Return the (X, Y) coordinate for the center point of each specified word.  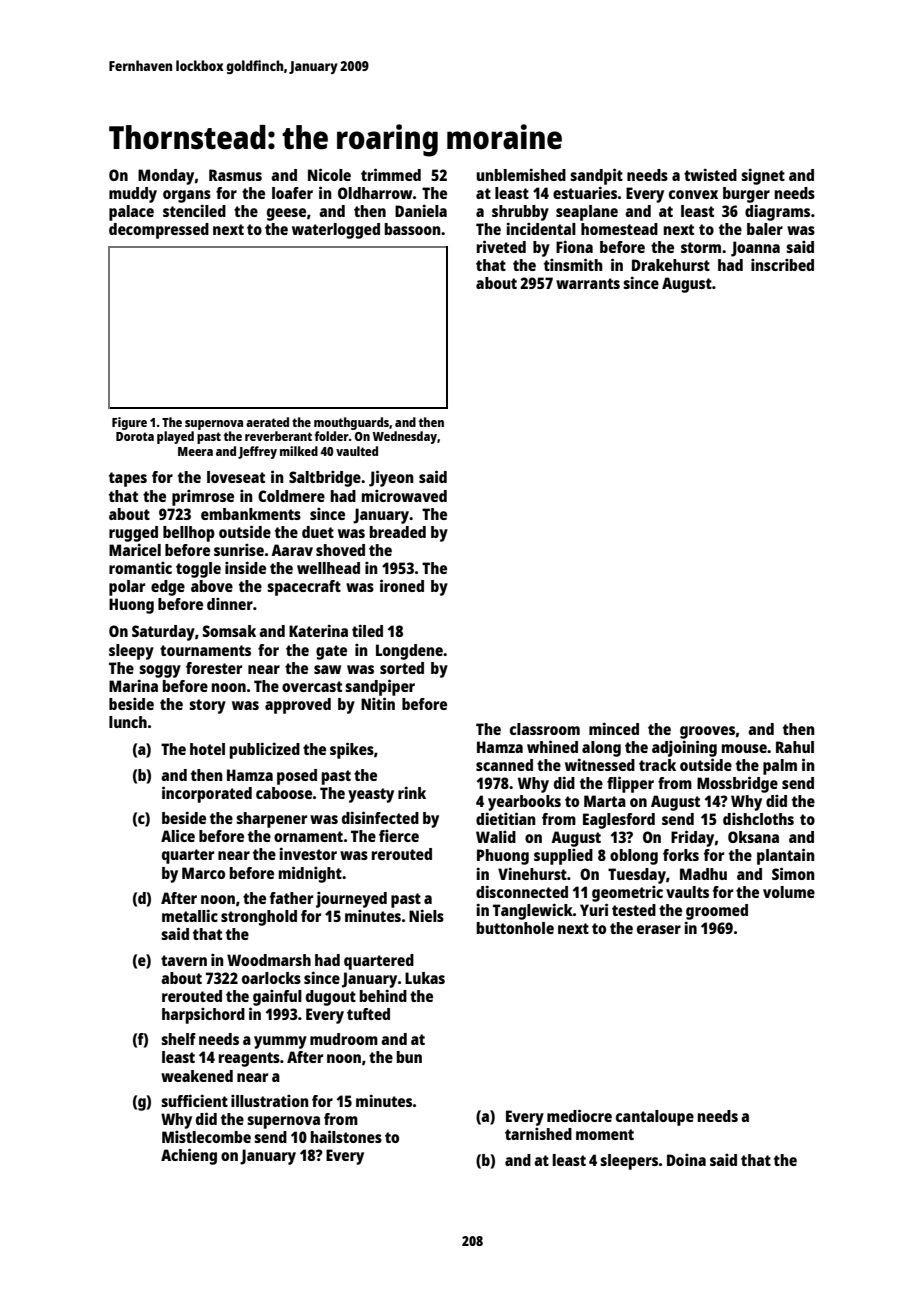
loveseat (236, 477)
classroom (545, 729)
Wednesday (404, 437)
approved (298, 706)
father (291, 898)
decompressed (159, 231)
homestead (619, 229)
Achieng (189, 1156)
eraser (659, 929)
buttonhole (515, 928)
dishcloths (758, 819)
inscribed (782, 265)
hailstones (346, 1136)
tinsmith (573, 264)
